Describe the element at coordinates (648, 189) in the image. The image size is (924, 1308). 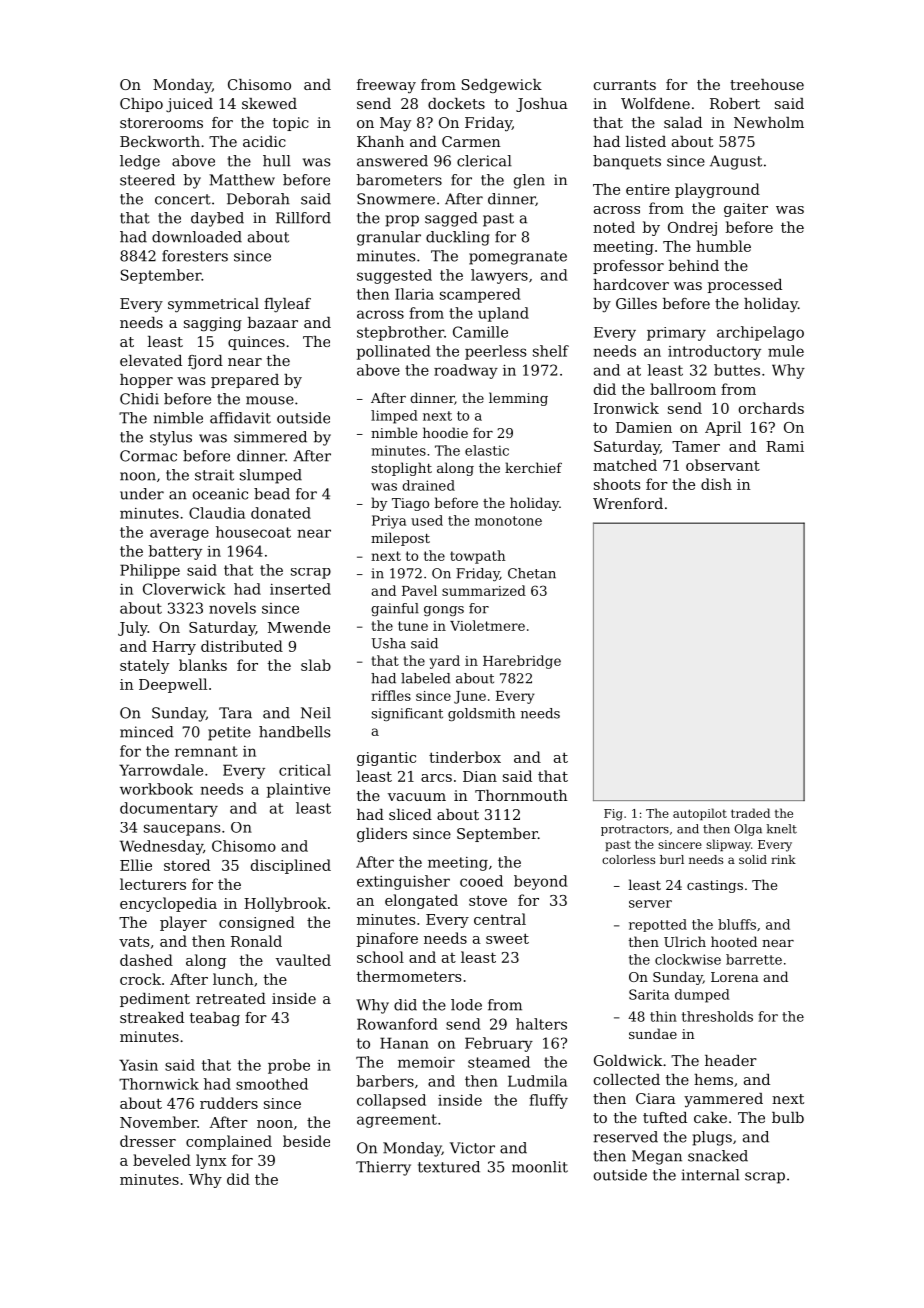
I see `entire` at that location.
